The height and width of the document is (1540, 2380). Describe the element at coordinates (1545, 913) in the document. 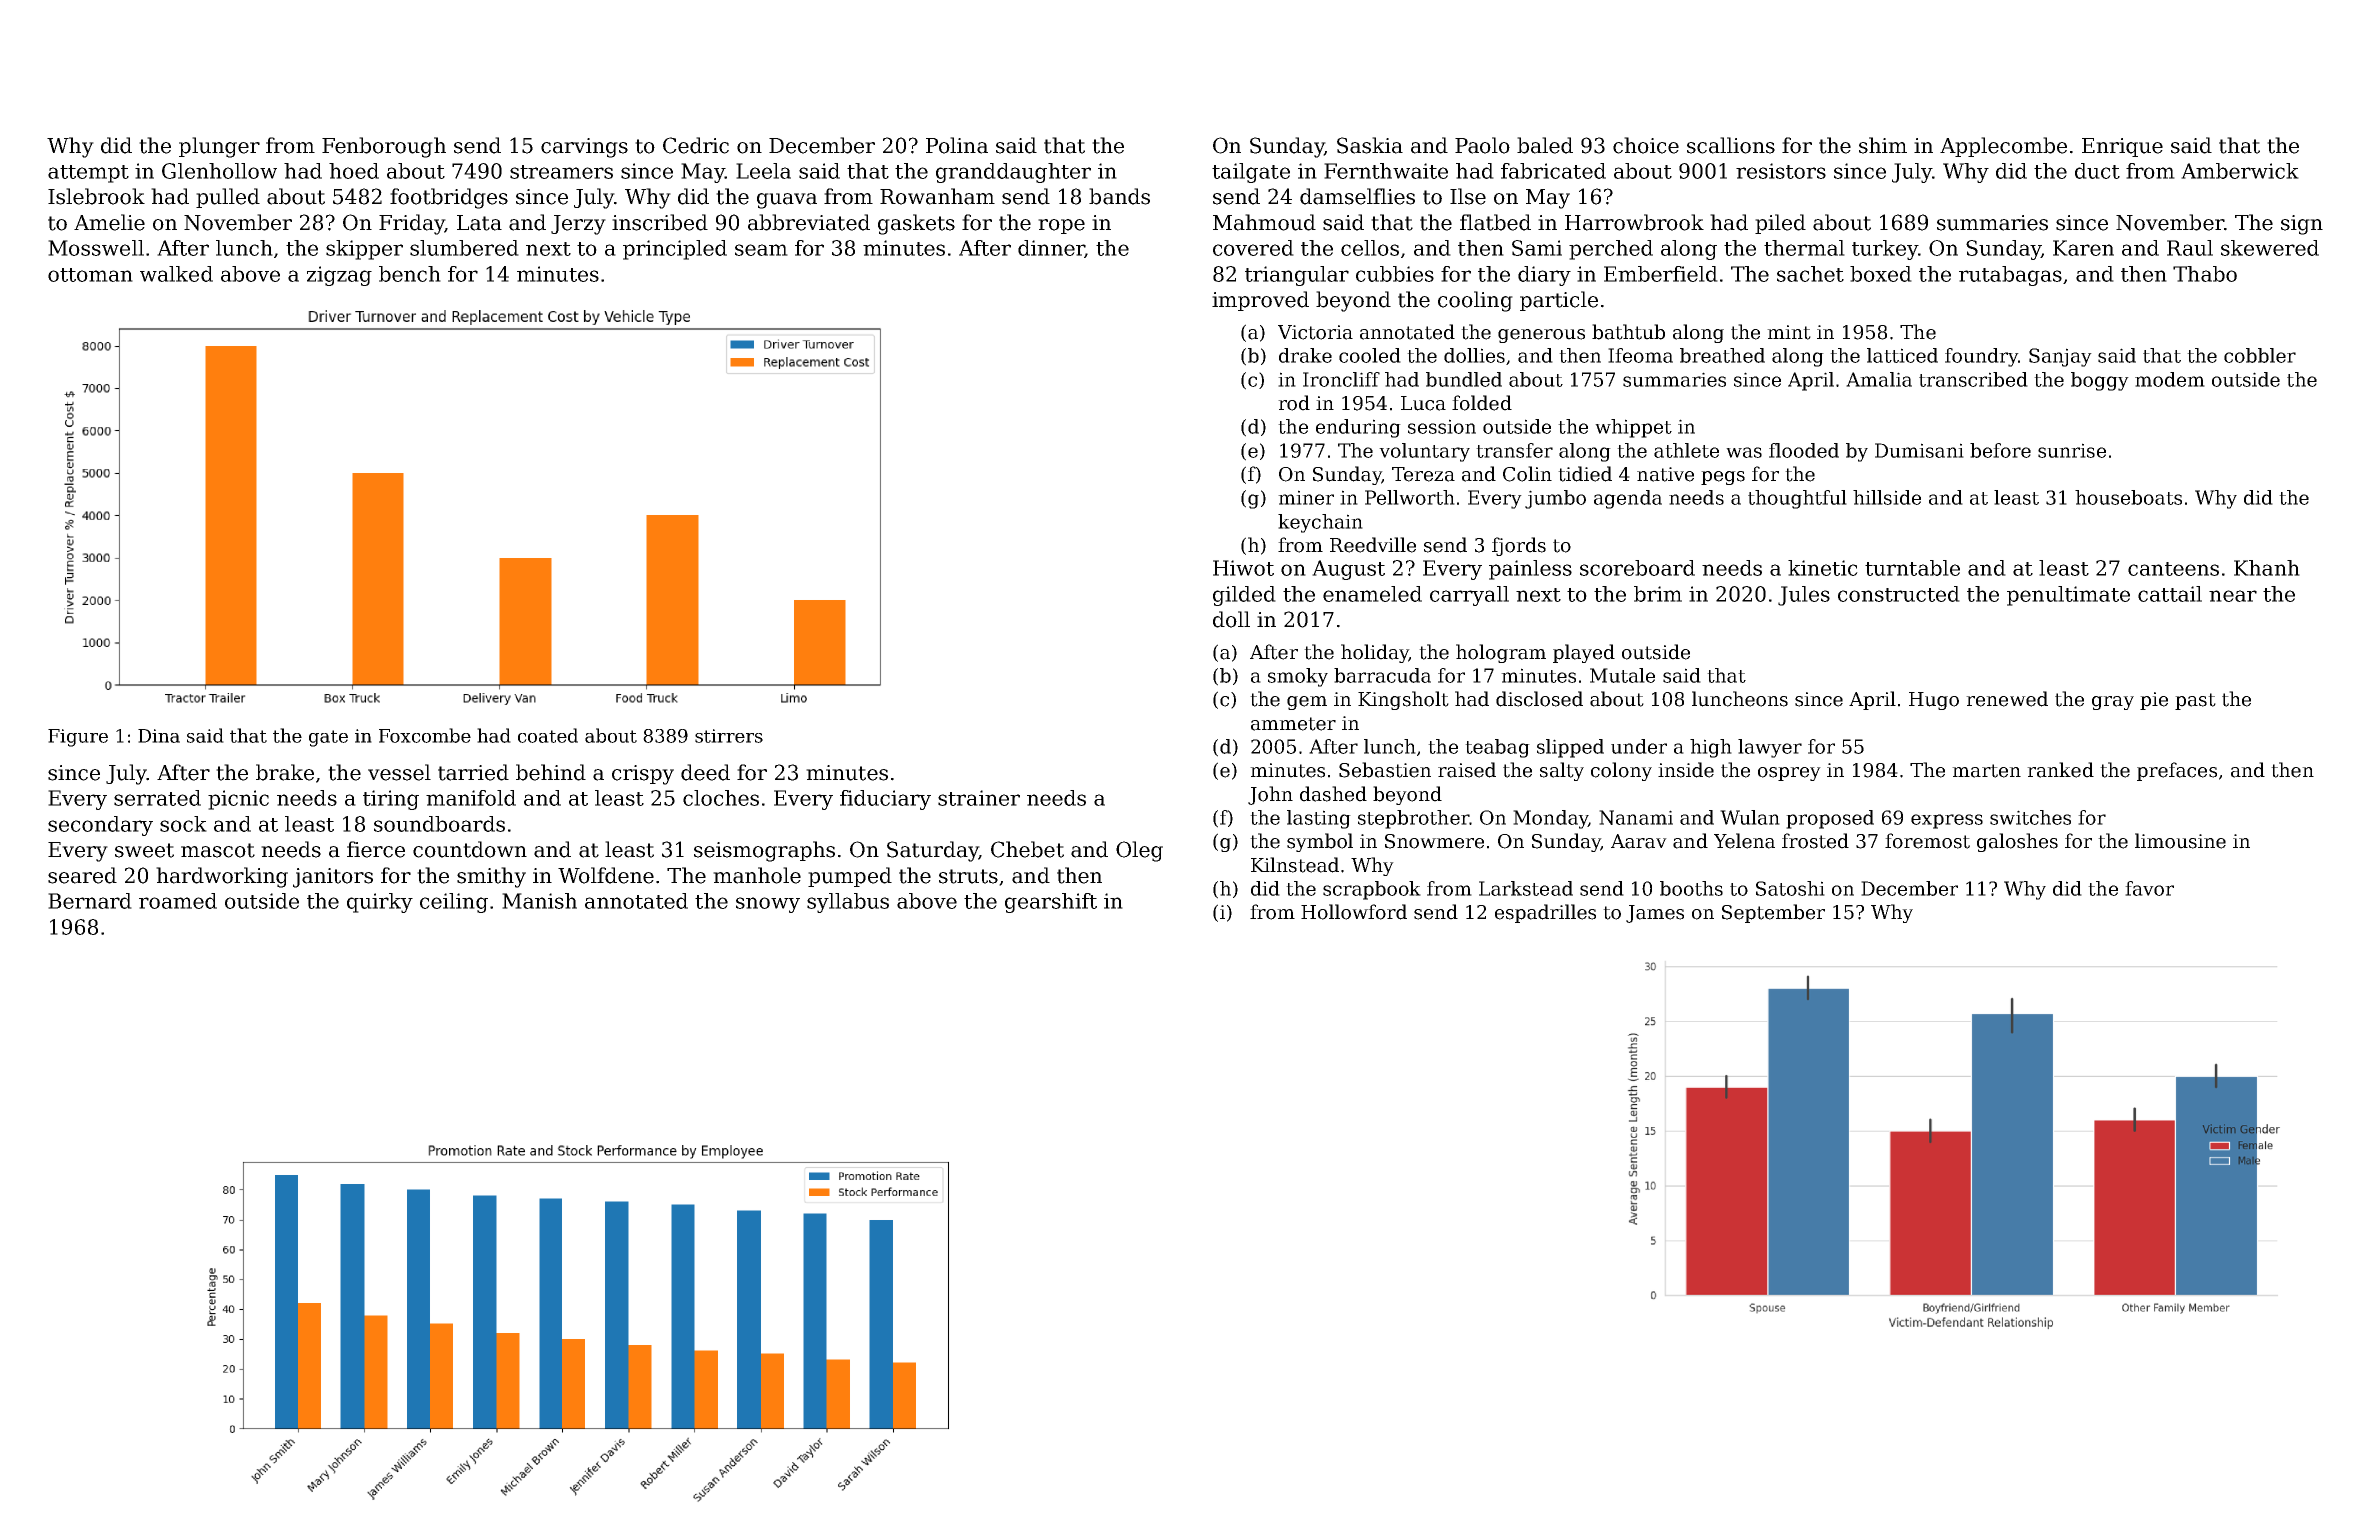

I see `espadrilles` at that location.
